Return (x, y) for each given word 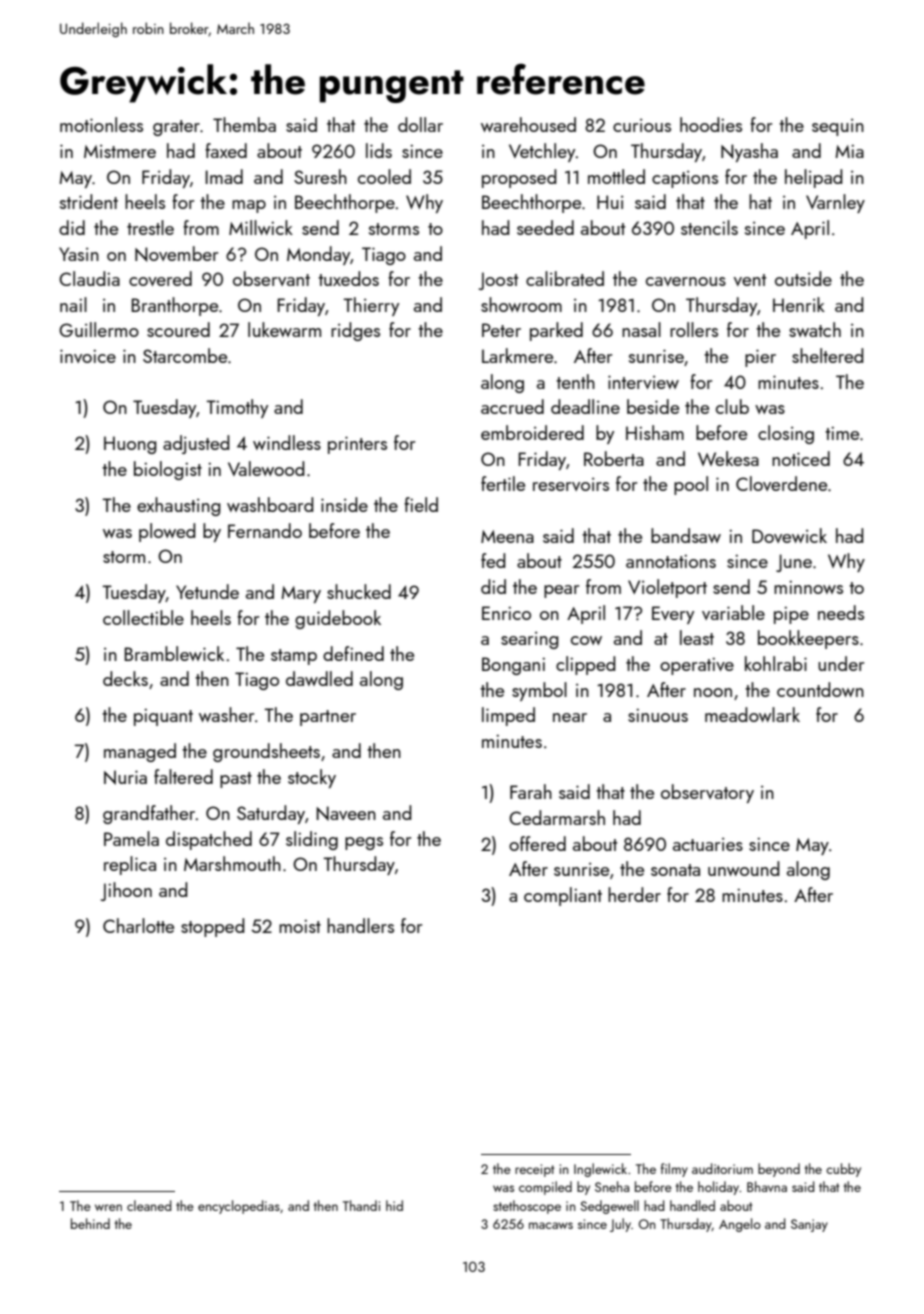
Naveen (346, 813)
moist (300, 926)
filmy (674, 1170)
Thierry (371, 306)
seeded (545, 227)
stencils (709, 227)
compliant (563, 896)
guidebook (338, 619)
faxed (226, 150)
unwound (744, 868)
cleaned (149, 1205)
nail (73, 304)
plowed (167, 532)
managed (140, 752)
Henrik (799, 304)
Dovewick (789, 535)
